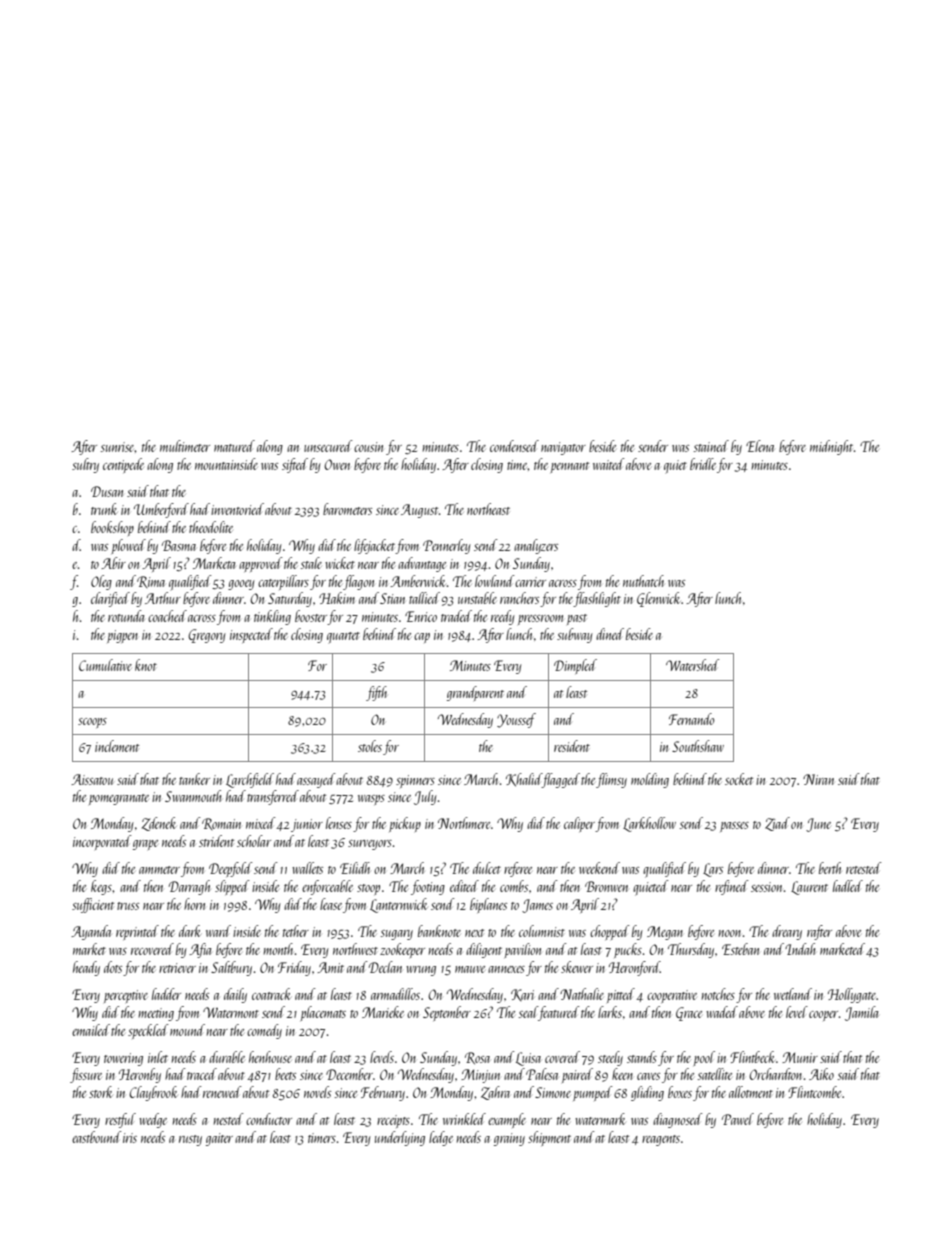 The height and width of the page is (1233, 952). I want to click on Southshaw, so click(698, 746).
